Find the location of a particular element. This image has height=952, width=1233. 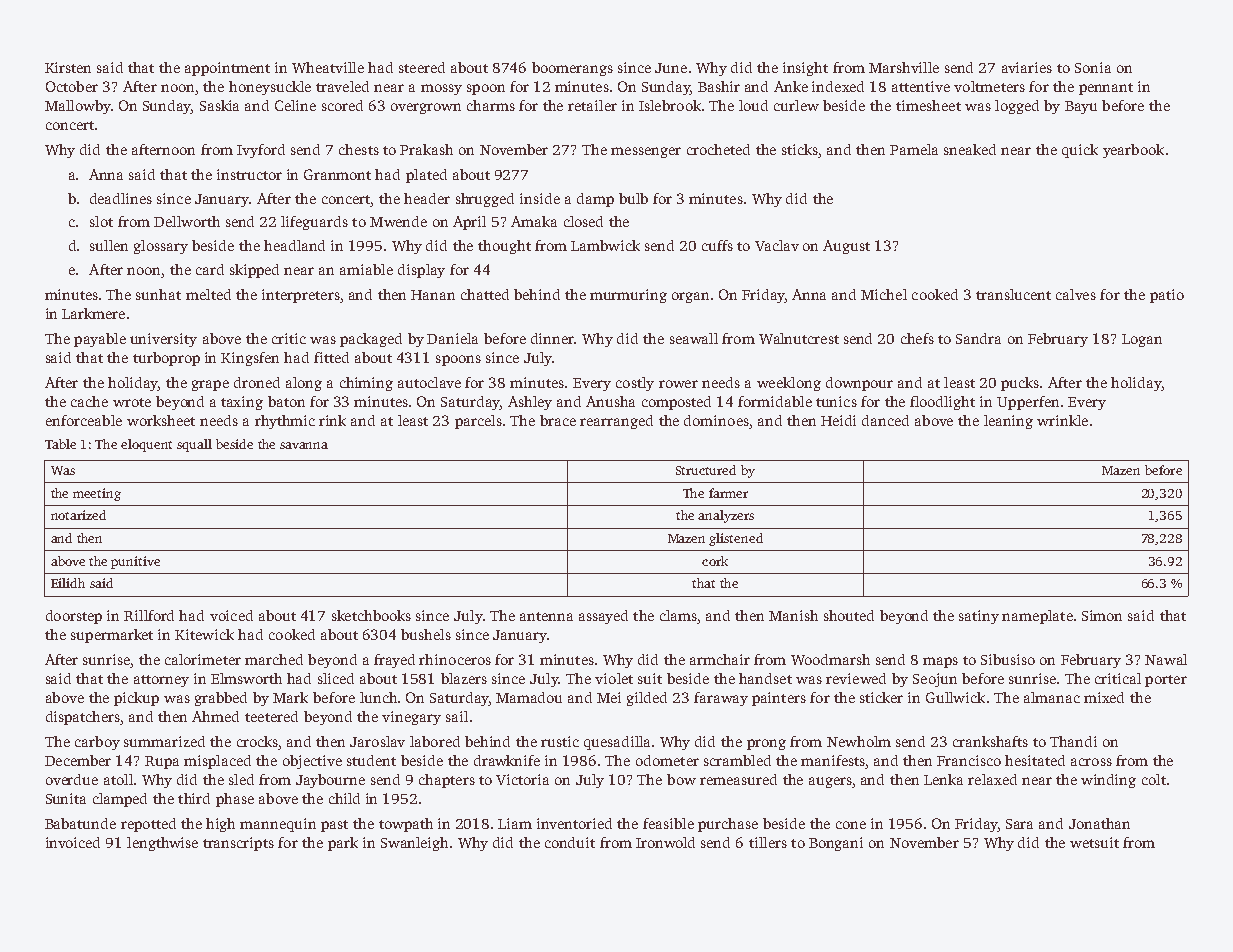

Swanleigh is located at coordinates (414, 844).
